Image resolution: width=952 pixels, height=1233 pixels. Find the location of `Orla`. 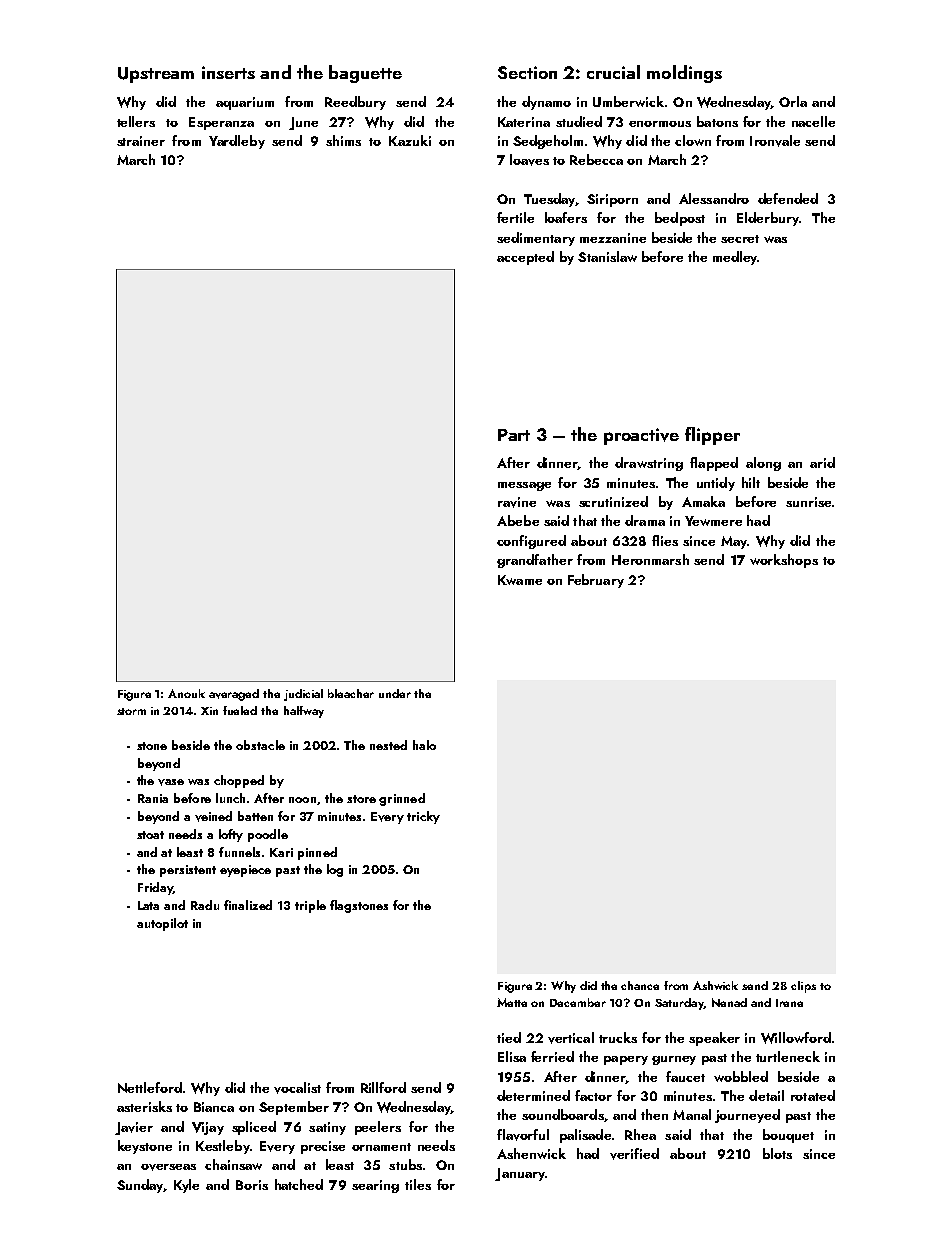

Orla is located at coordinates (793, 101).
